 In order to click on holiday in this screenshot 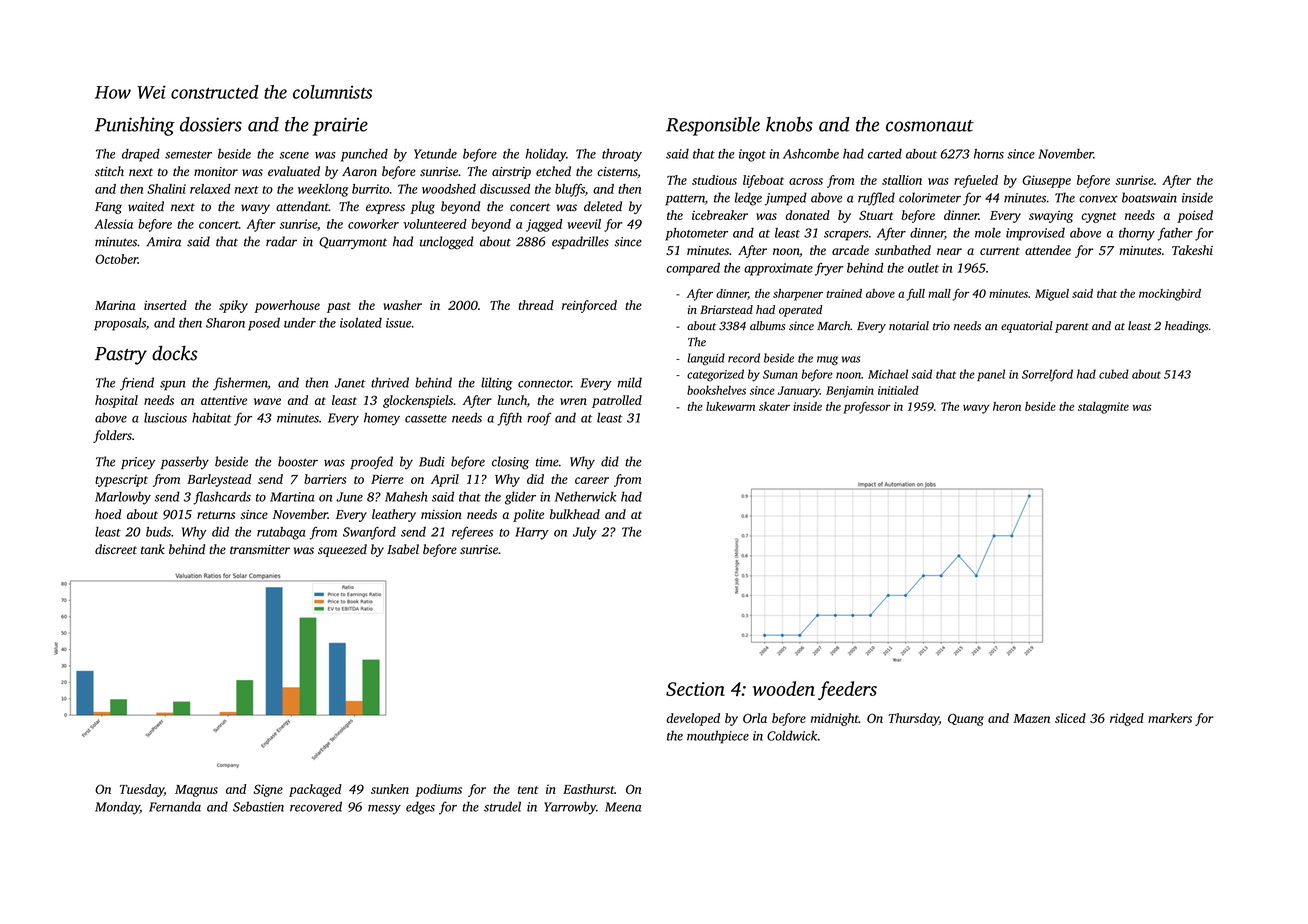, I will do `click(545, 155)`.
